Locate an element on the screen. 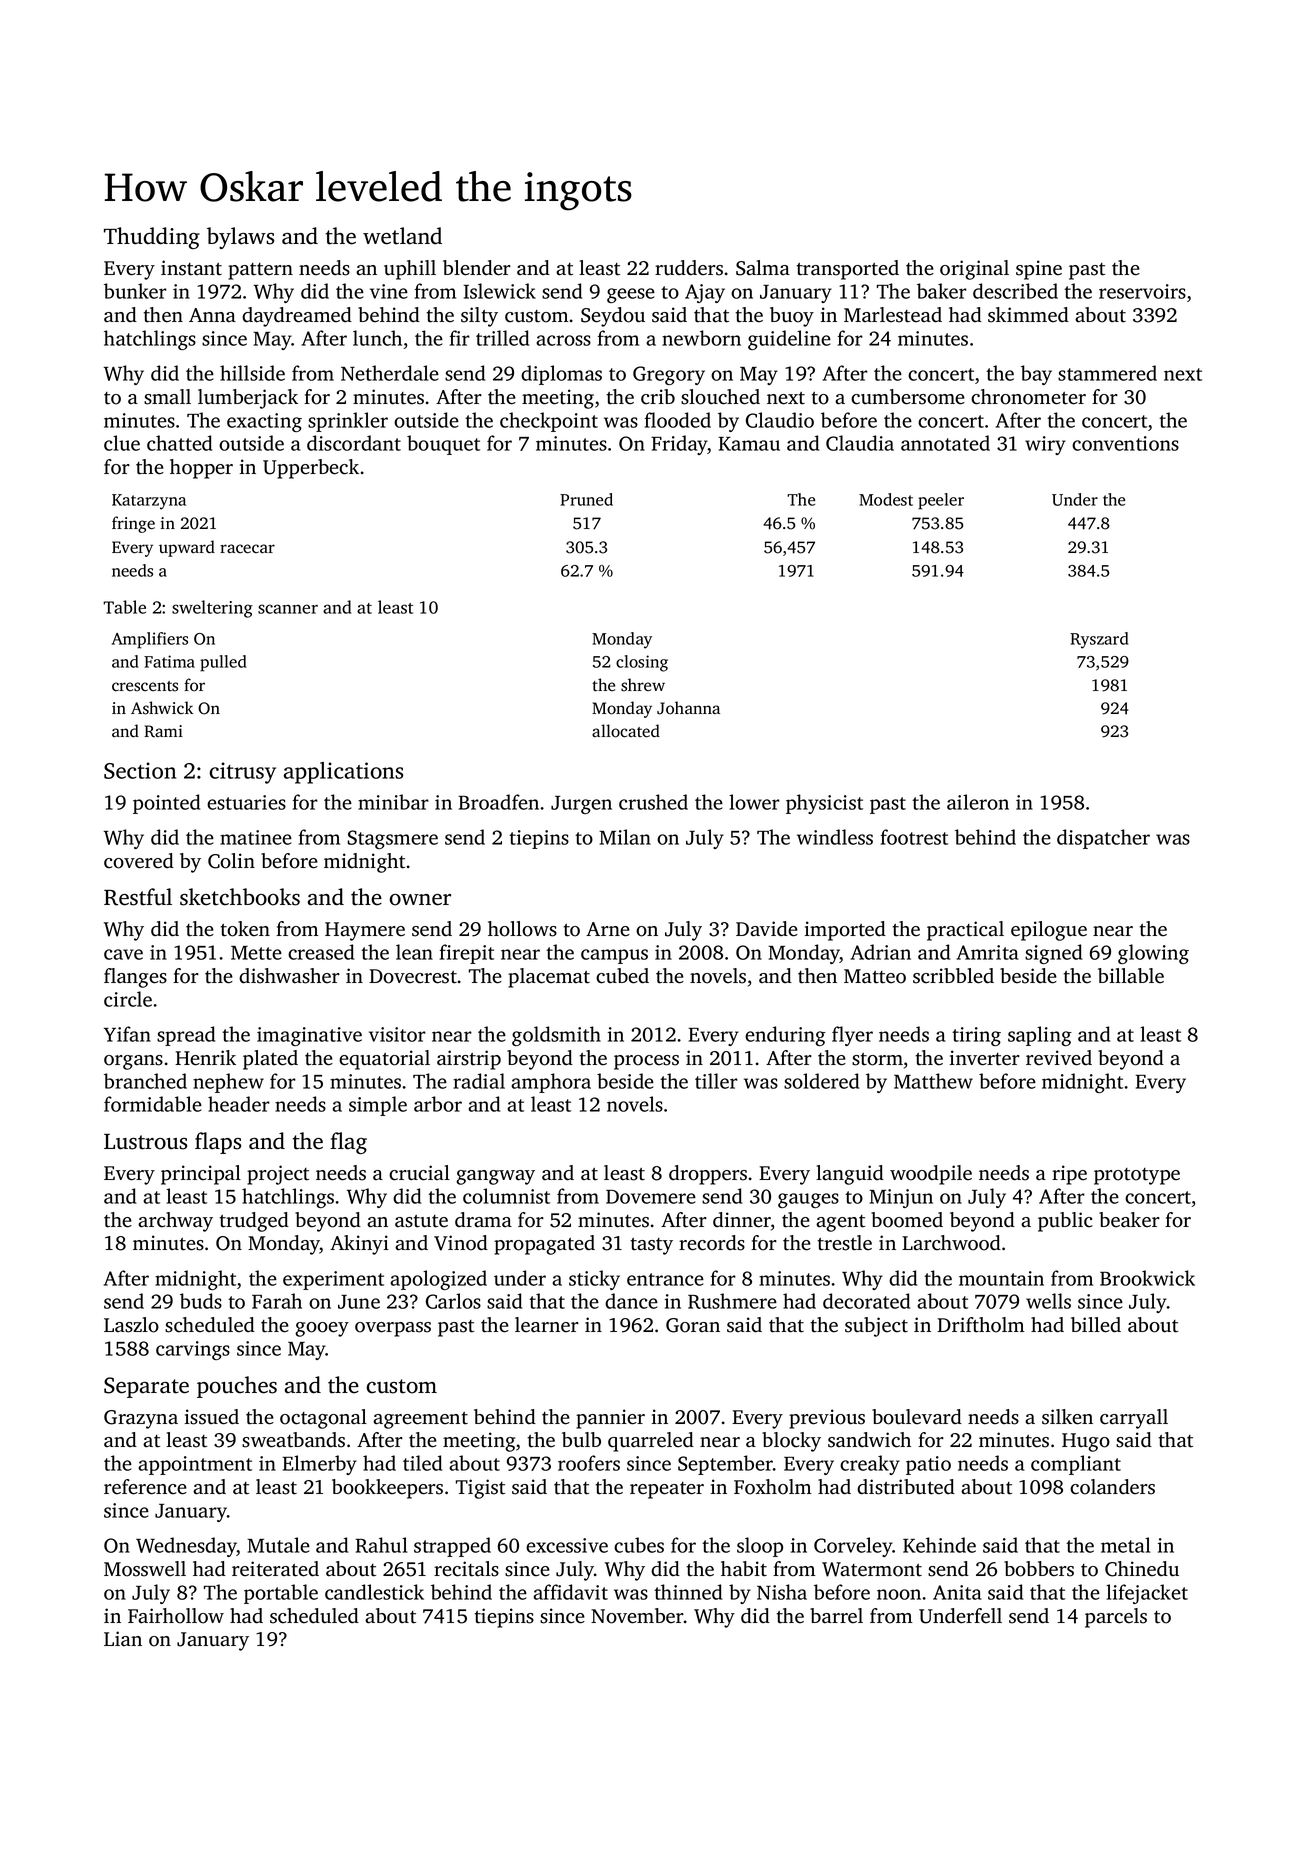 The image size is (1310, 1853). colanders is located at coordinates (1112, 1487).
